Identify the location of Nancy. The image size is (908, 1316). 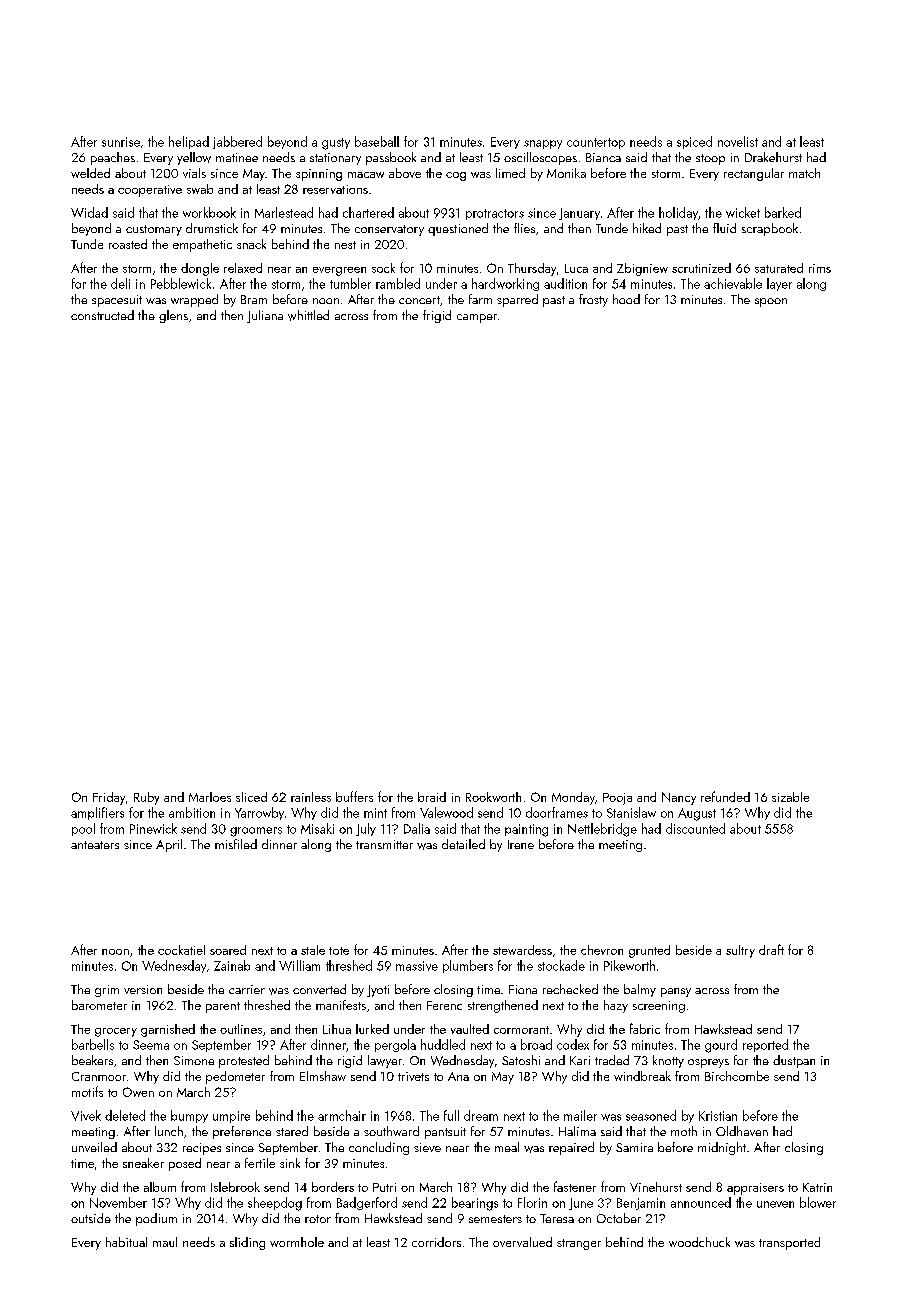
(679, 798).
